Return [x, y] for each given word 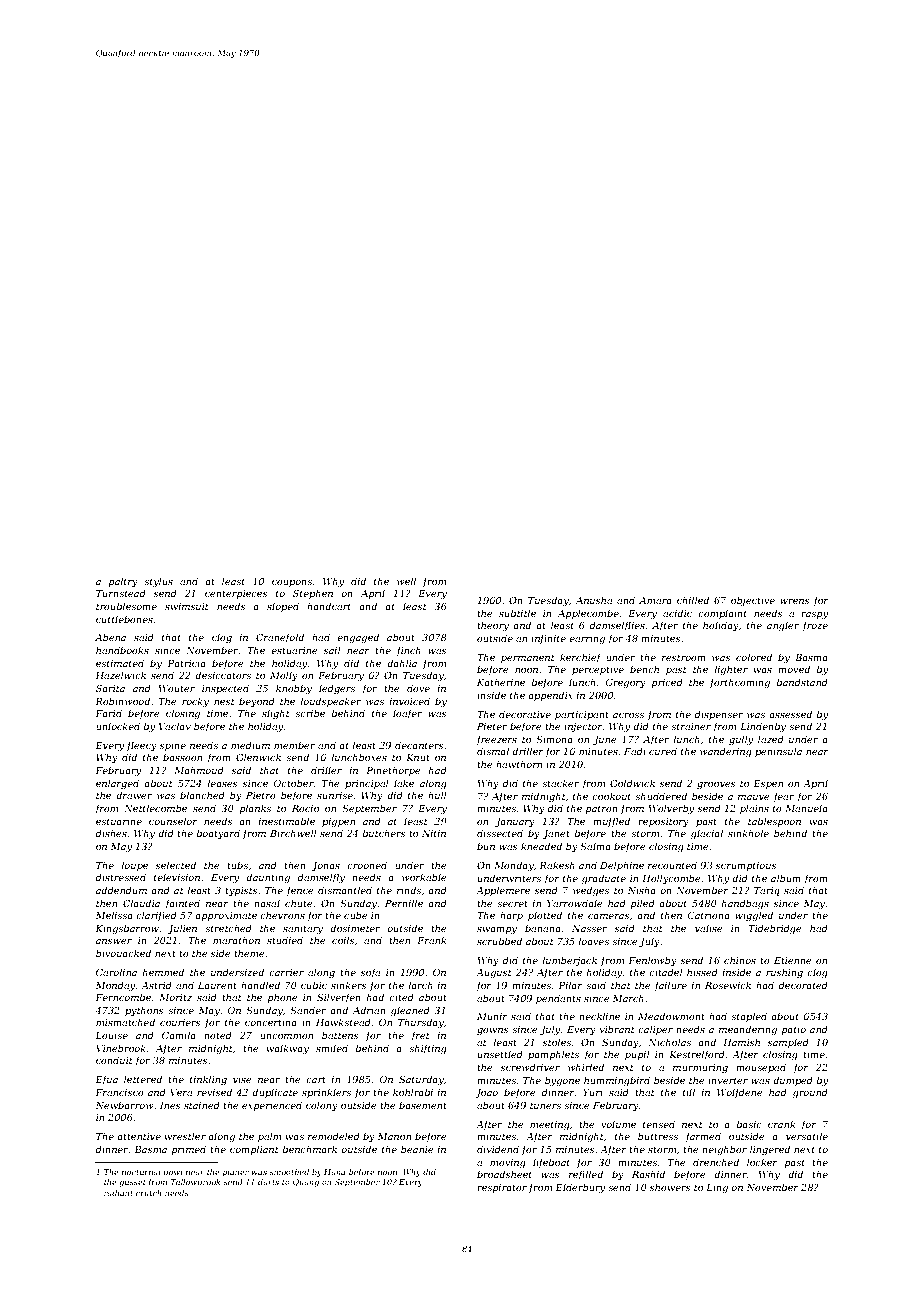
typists [241, 891]
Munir [492, 1016]
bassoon [182, 757]
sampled [788, 1043]
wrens [795, 601]
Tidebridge [775, 929]
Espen [768, 784]
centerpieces [236, 594]
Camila [179, 1035]
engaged [358, 638]
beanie [417, 1149]
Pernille [404, 903]
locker [762, 1162]
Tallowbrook [195, 1182]
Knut [418, 757]
